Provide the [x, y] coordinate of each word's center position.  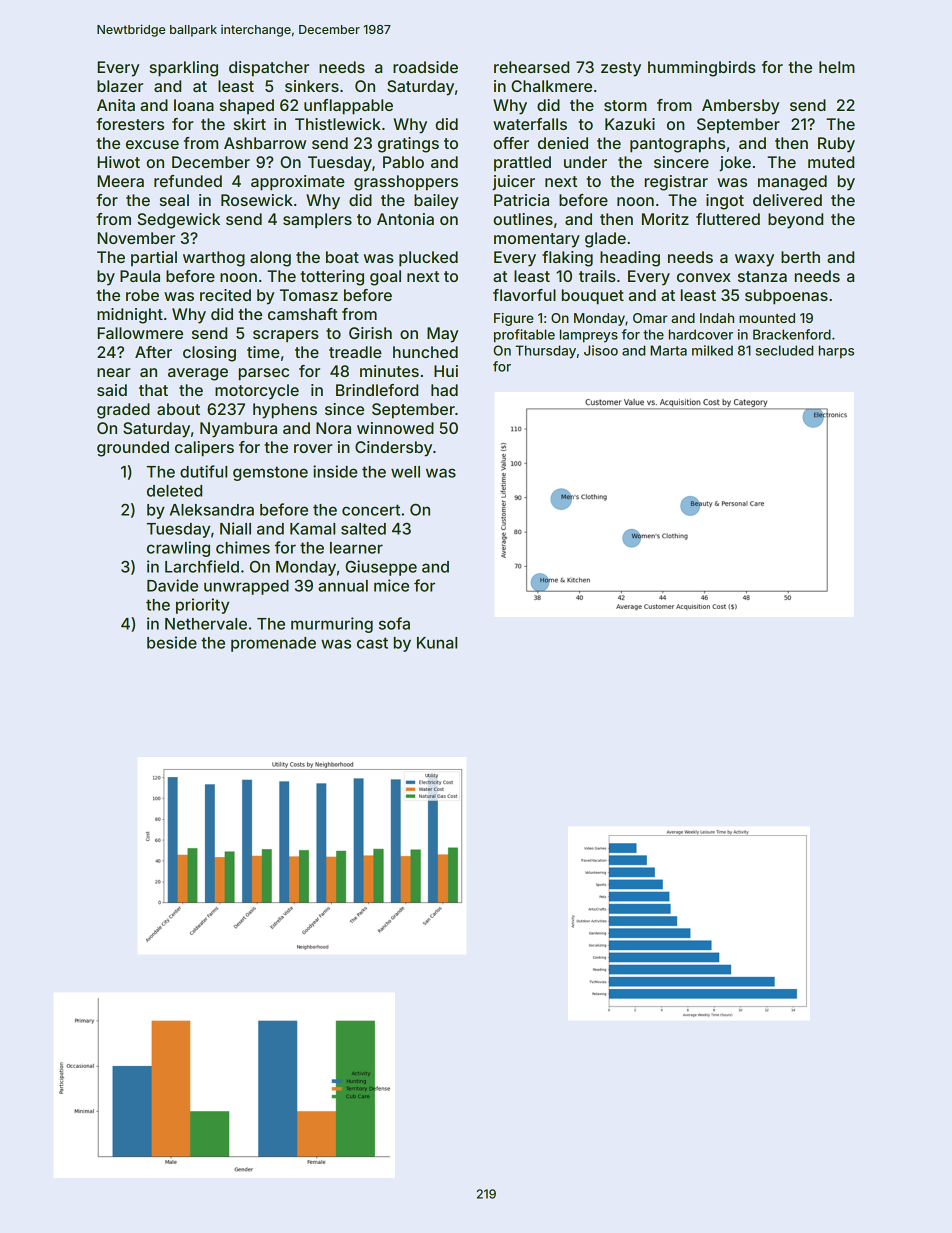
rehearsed [531, 67]
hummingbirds [702, 69]
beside [172, 642]
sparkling [184, 69]
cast [372, 643]
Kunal [437, 643]
